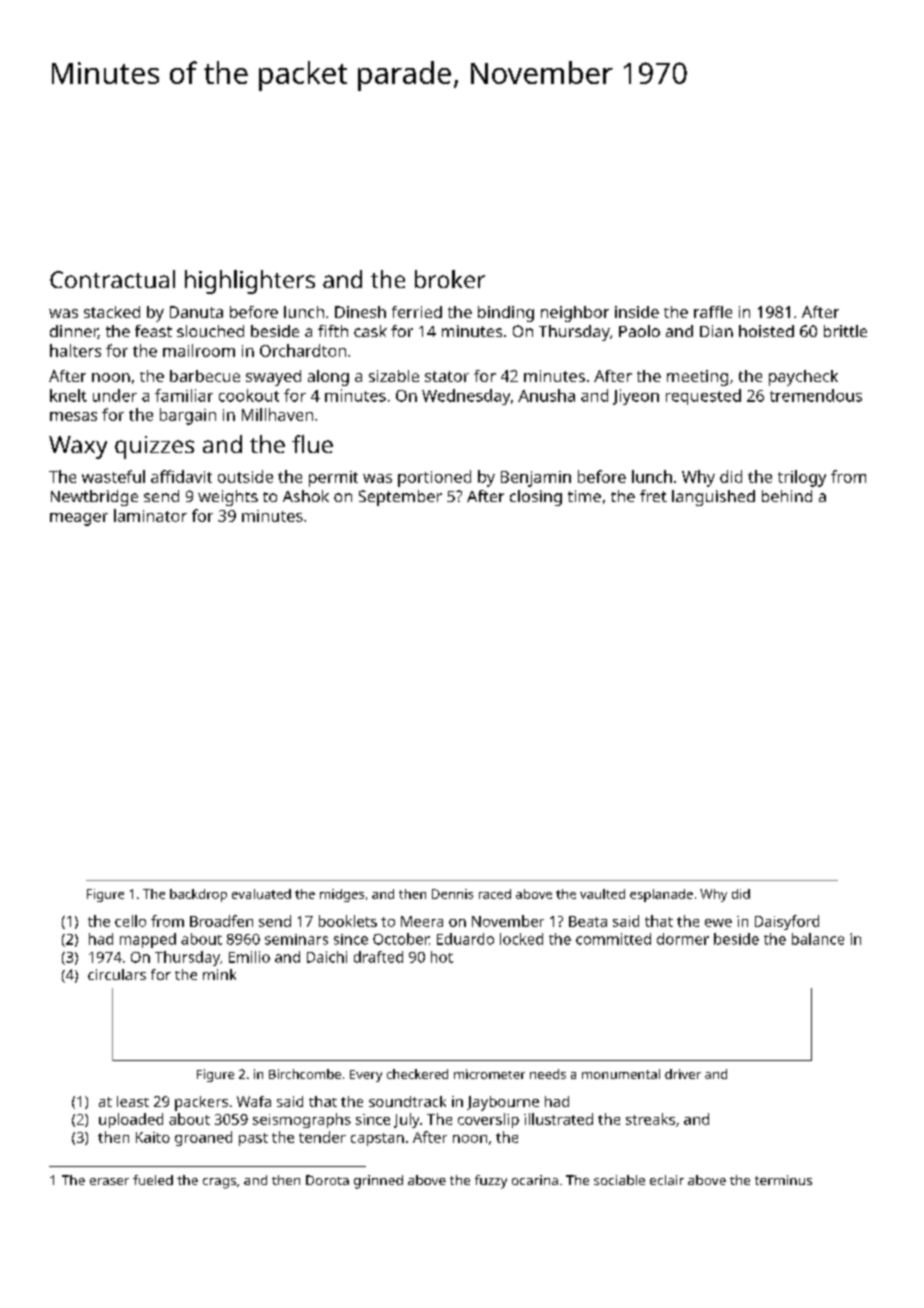 This page has height=1308, width=924. What do you see at coordinates (466, 397) in the page?
I see `Wednesday` at bounding box center [466, 397].
